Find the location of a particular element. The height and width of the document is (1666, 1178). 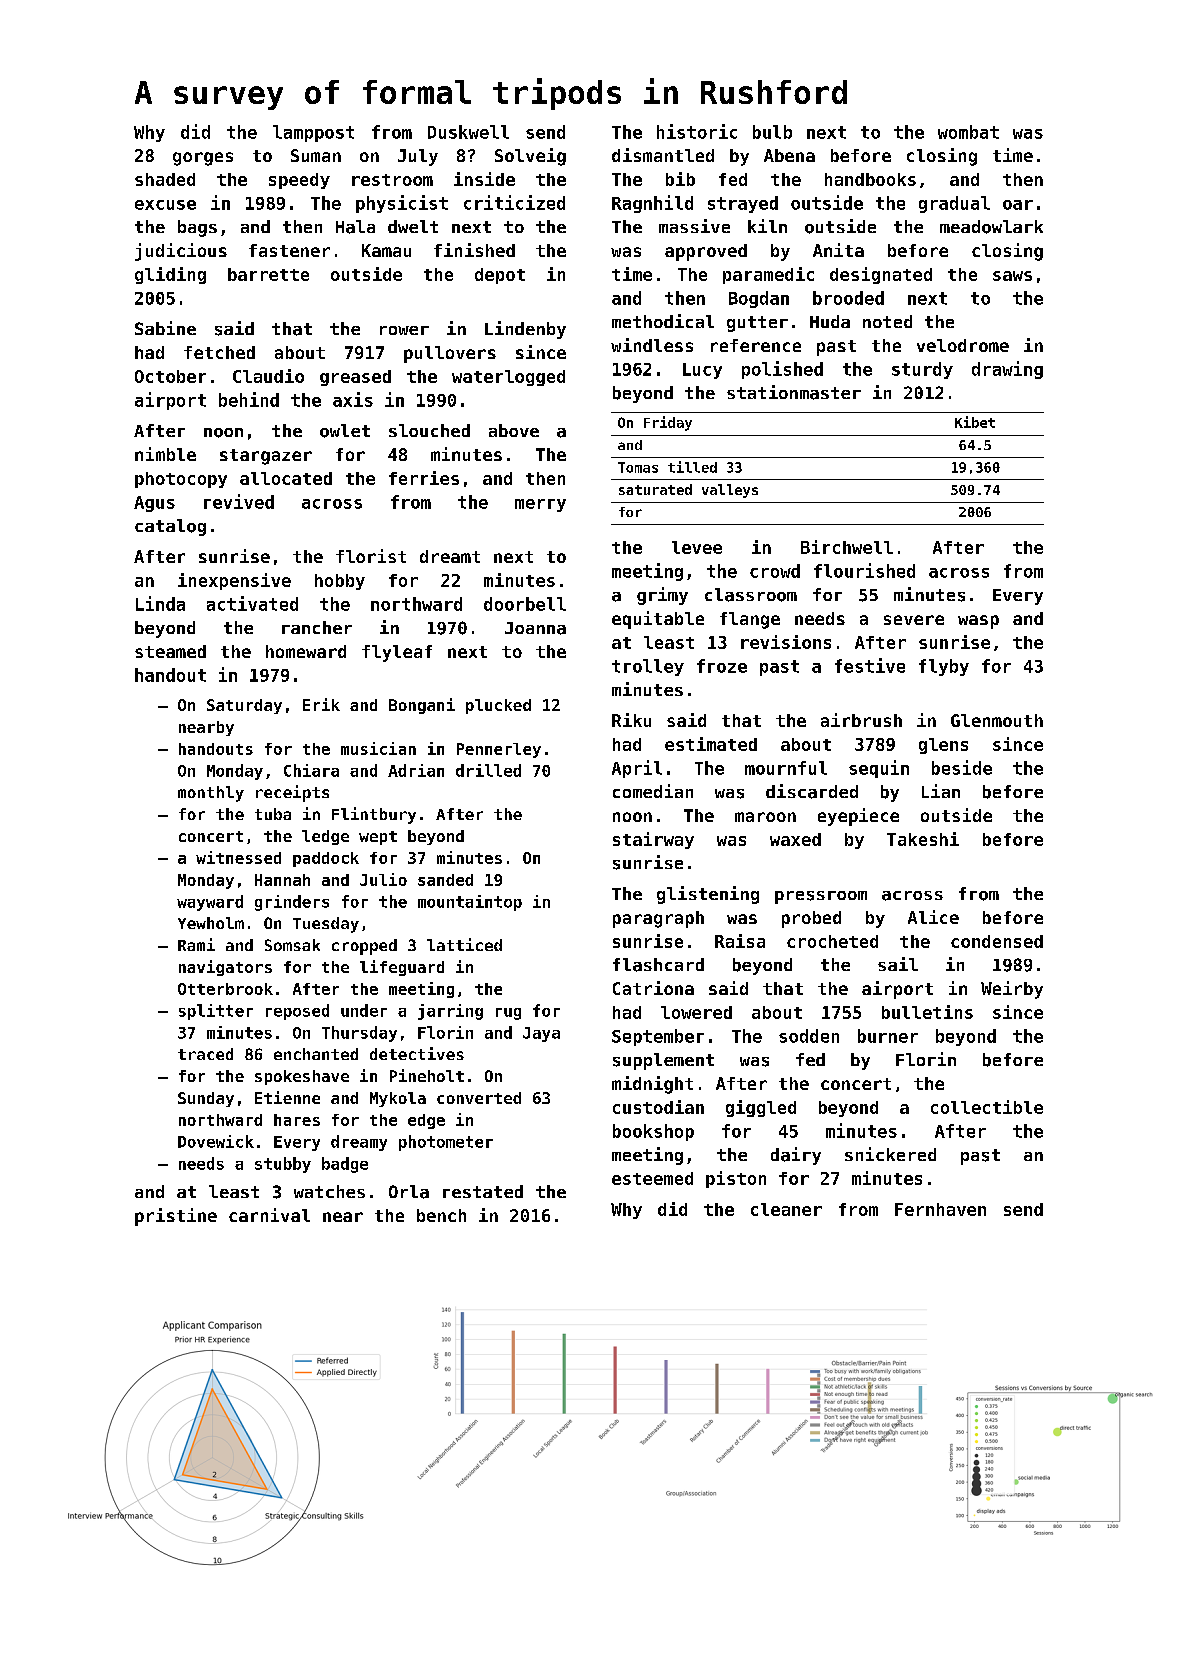

wasp is located at coordinates (978, 622).
